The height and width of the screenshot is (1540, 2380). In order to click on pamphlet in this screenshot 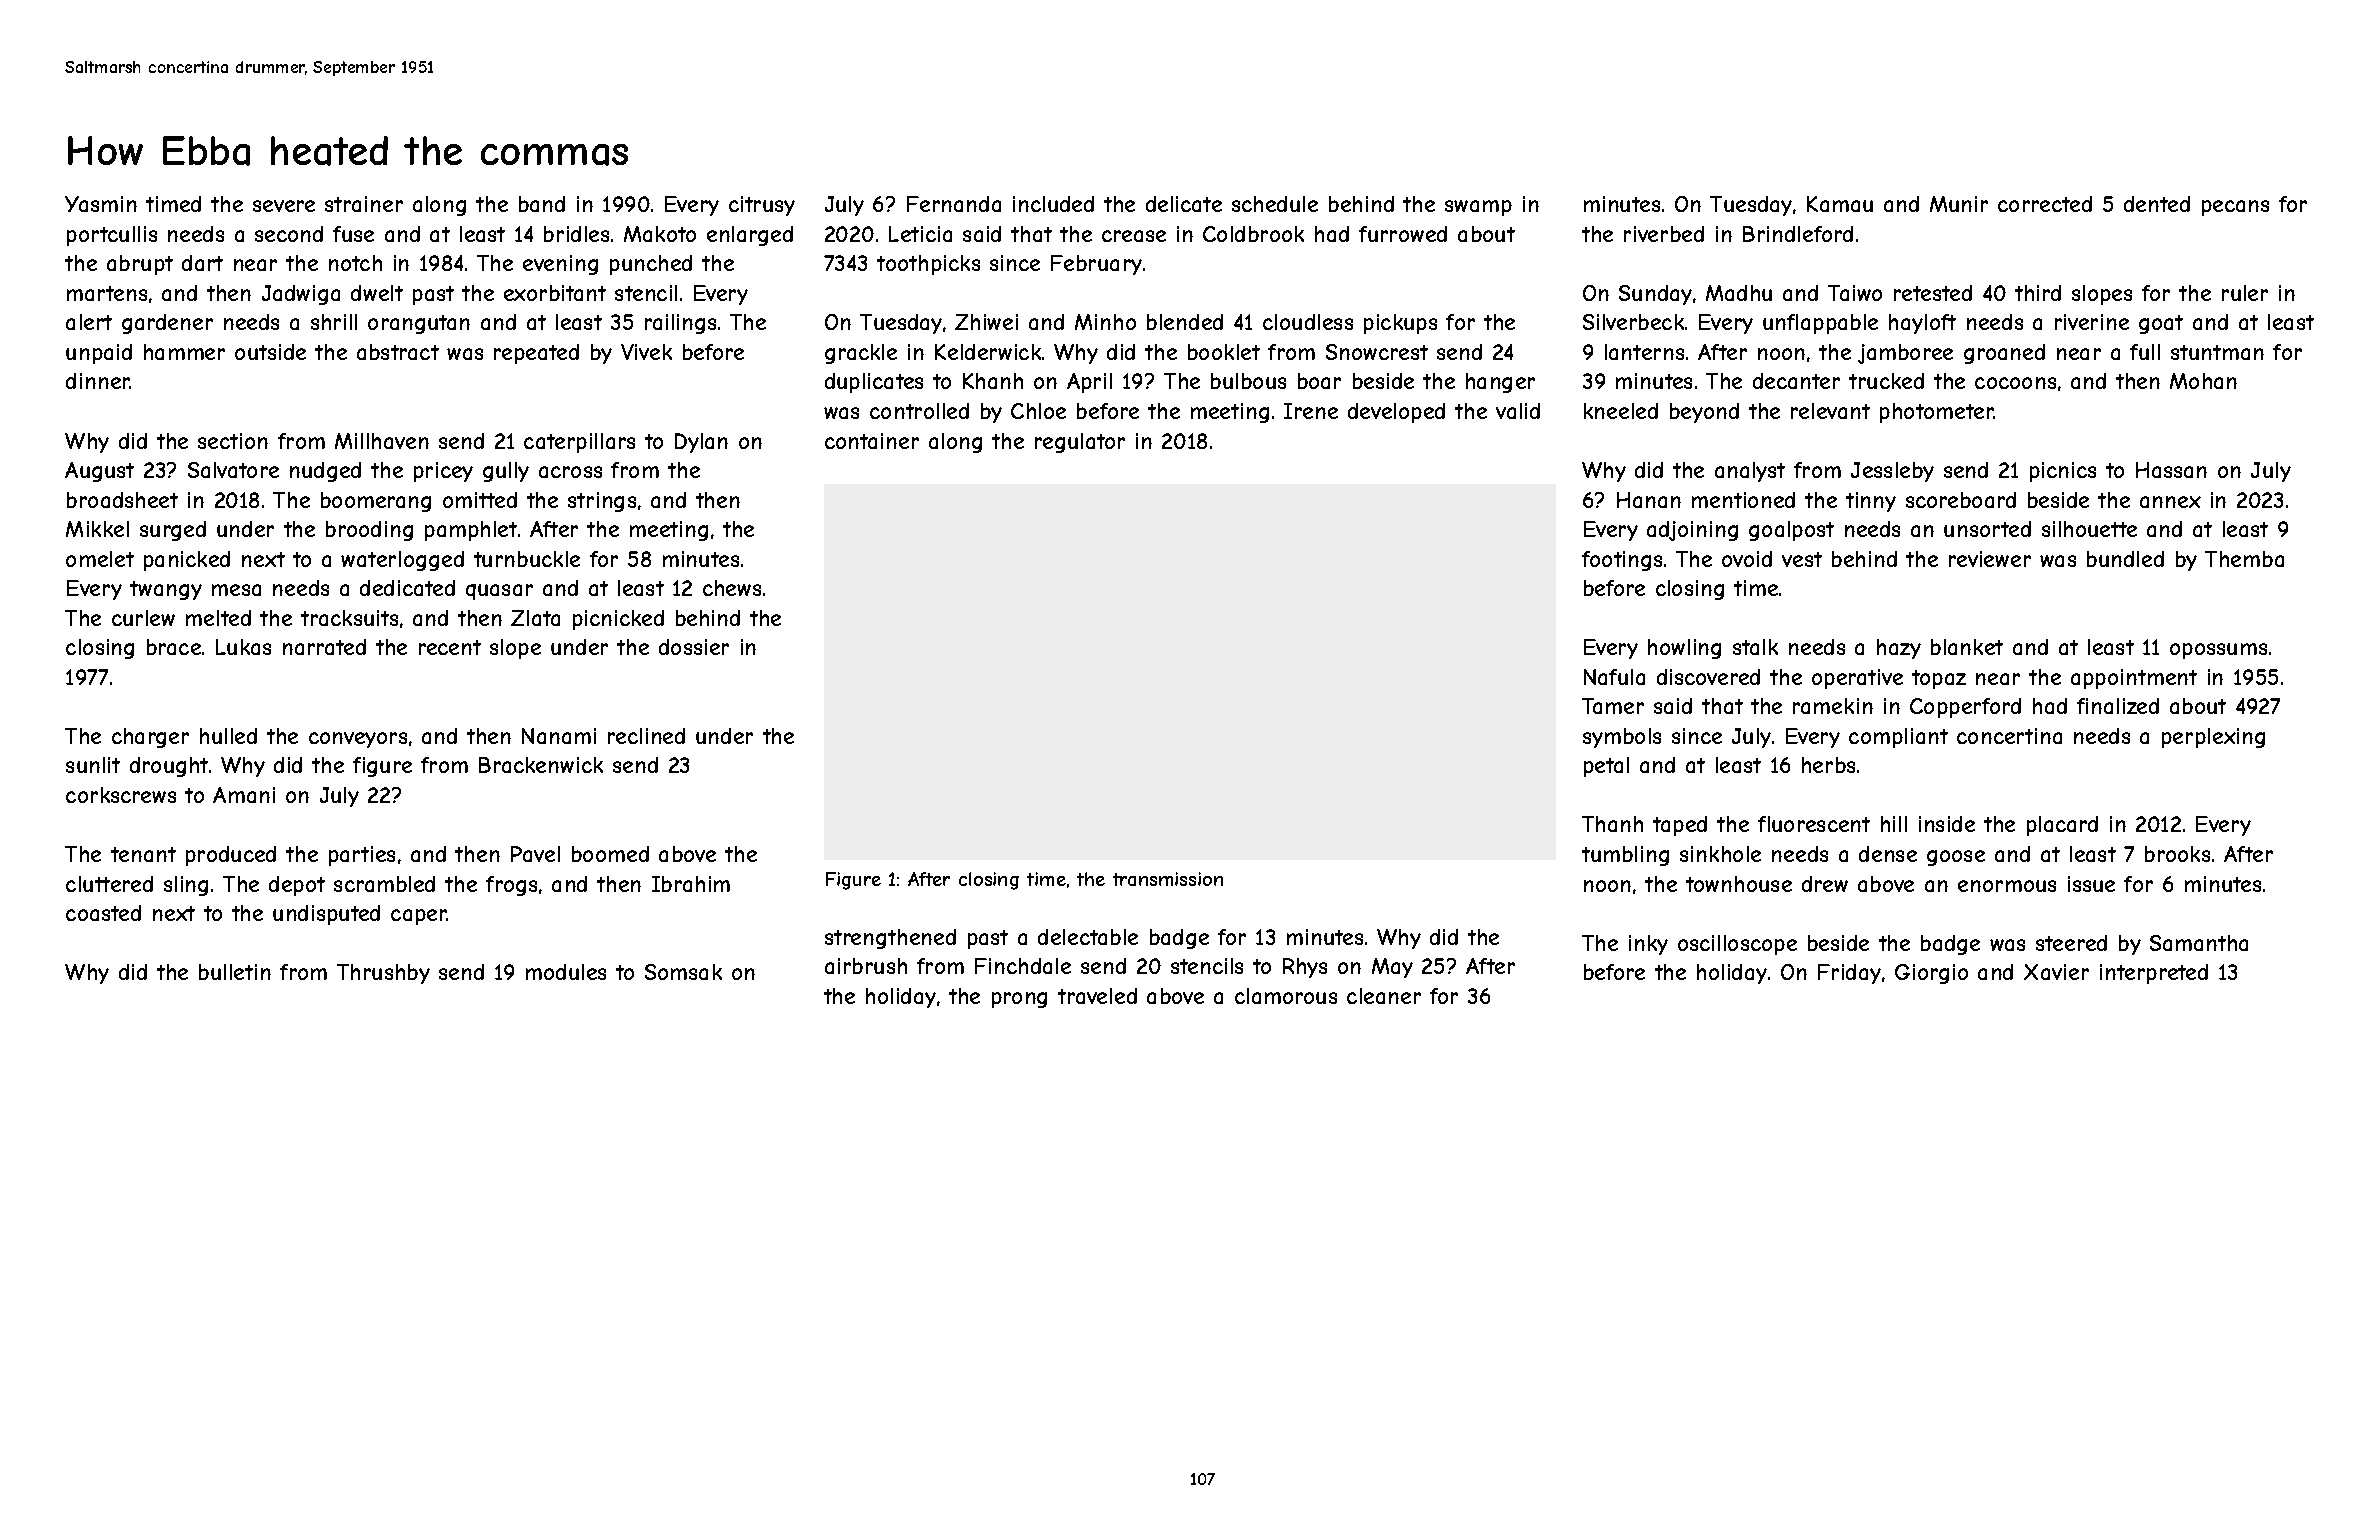, I will do `click(471, 531)`.
